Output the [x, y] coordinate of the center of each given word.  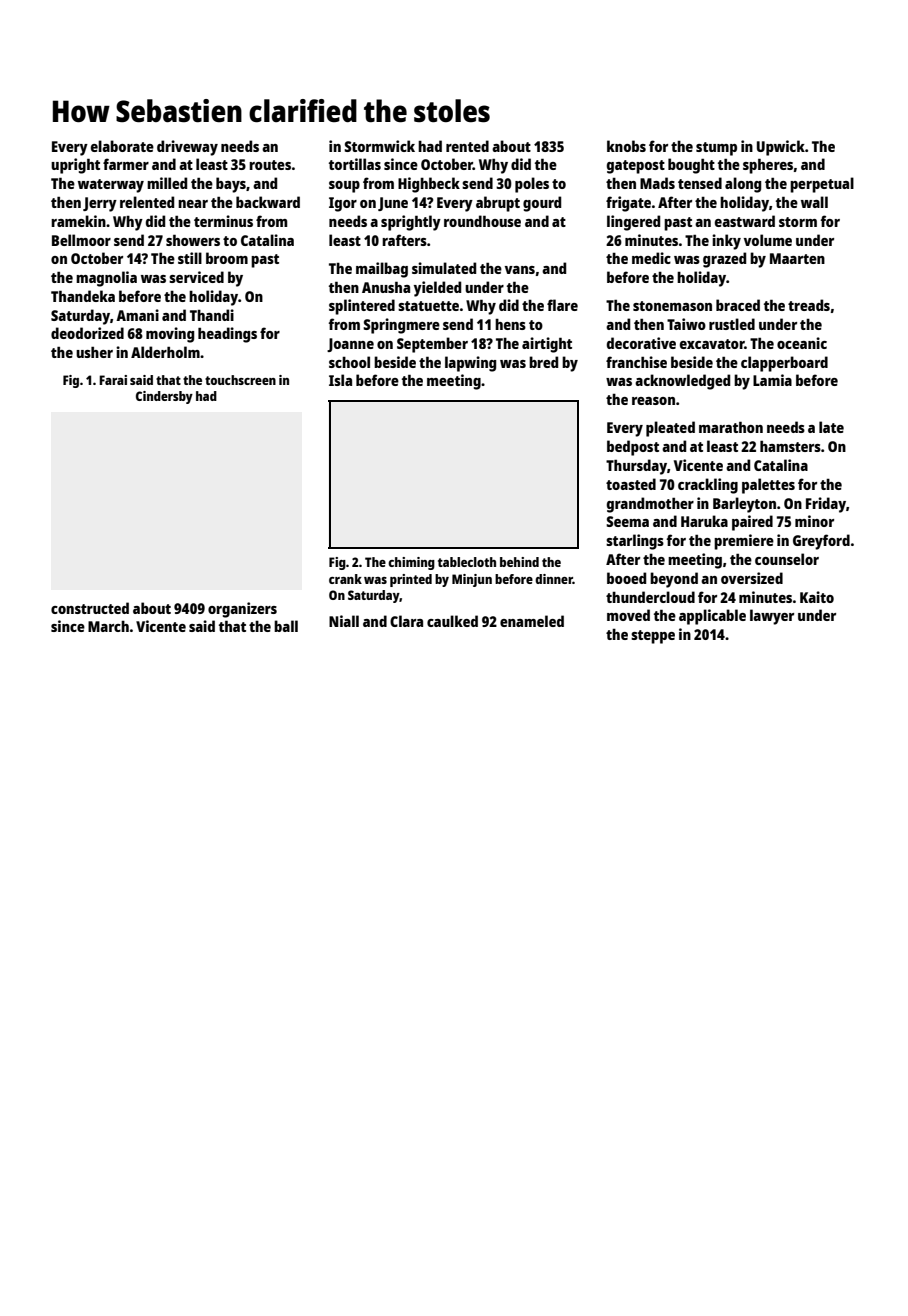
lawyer [772, 617]
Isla [340, 380]
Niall [344, 621]
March [108, 626]
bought [691, 166]
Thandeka [83, 296]
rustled [732, 324]
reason [653, 401]
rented [467, 146]
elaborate [122, 146]
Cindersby [164, 397]
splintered [362, 307]
